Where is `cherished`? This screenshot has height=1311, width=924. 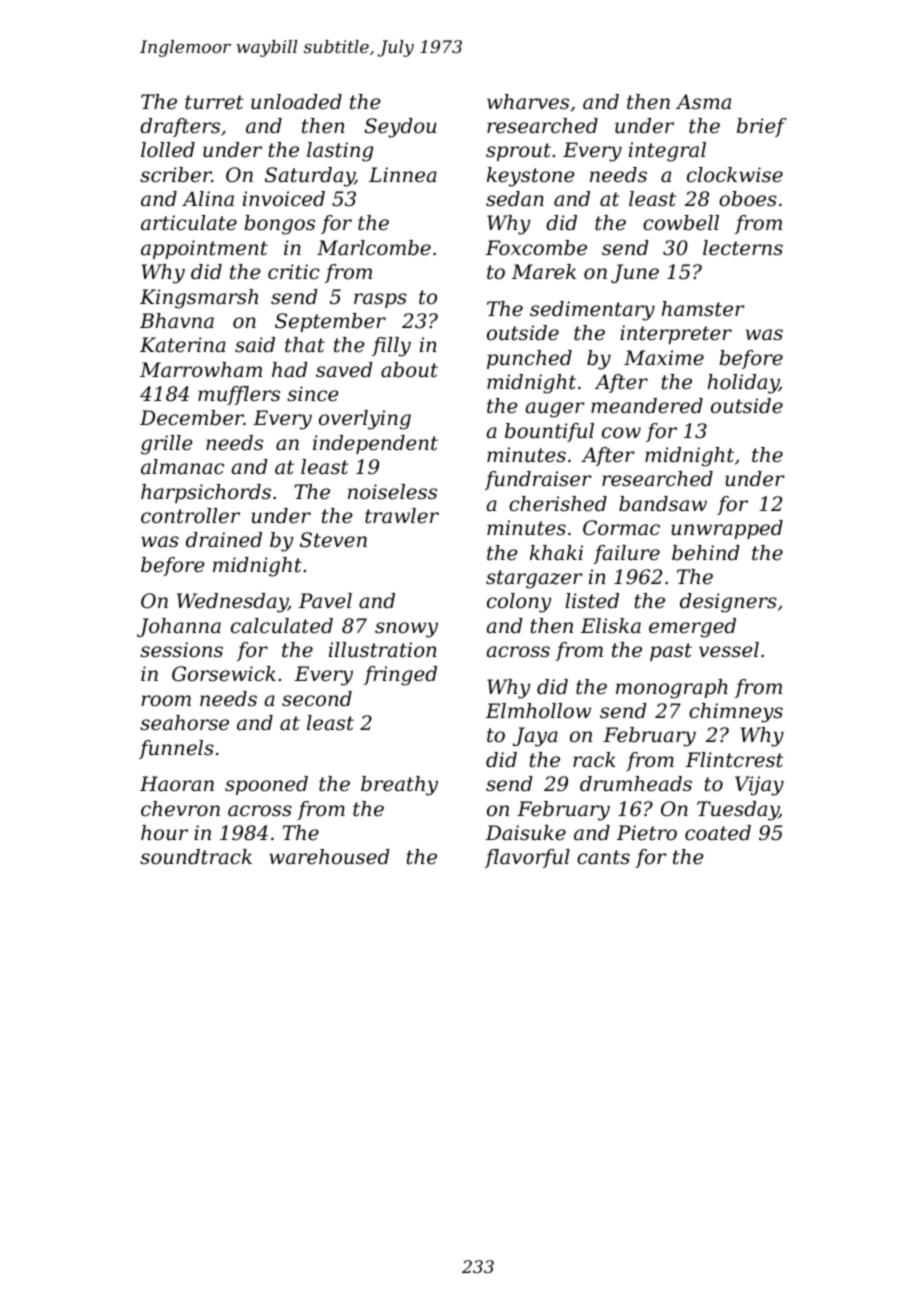
cherished is located at coordinates (558, 504).
